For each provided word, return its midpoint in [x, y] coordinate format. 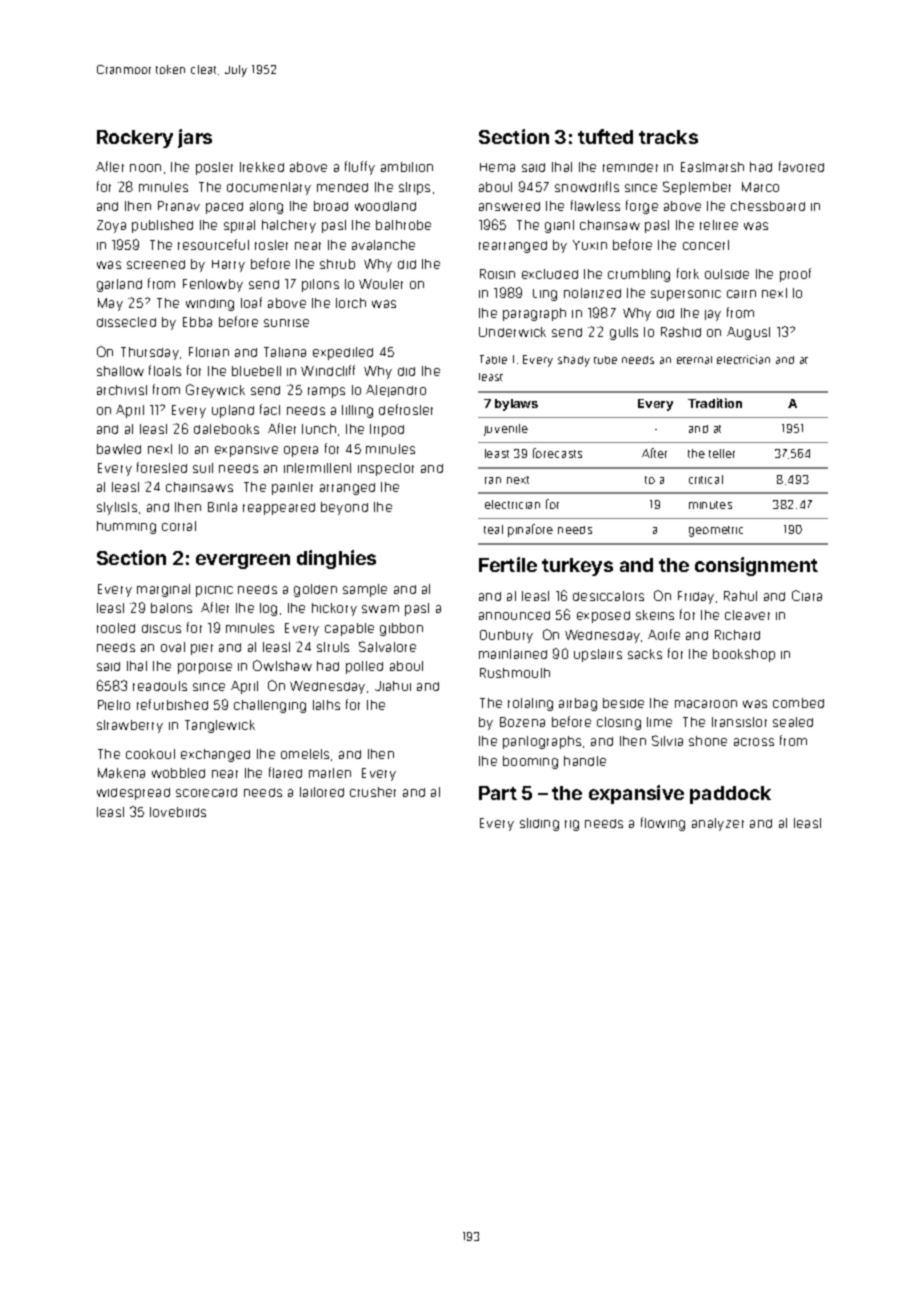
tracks [668, 137]
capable [349, 629]
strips [414, 188]
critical [706, 479]
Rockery [135, 139]
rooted [116, 628]
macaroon [706, 704]
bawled [119, 449]
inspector [386, 469]
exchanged [215, 755]
